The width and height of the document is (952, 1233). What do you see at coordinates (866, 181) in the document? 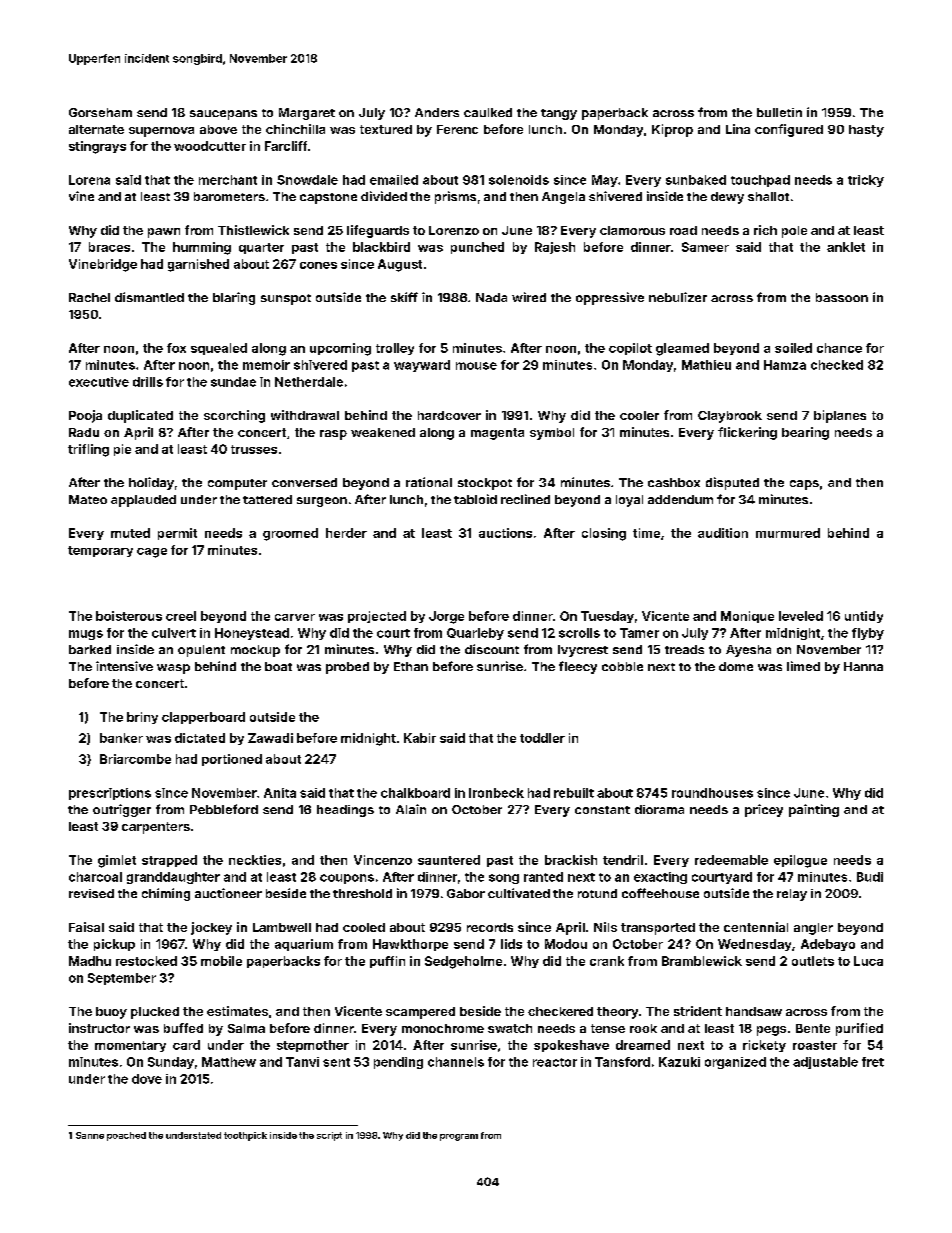
I see `tricky` at bounding box center [866, 181].
